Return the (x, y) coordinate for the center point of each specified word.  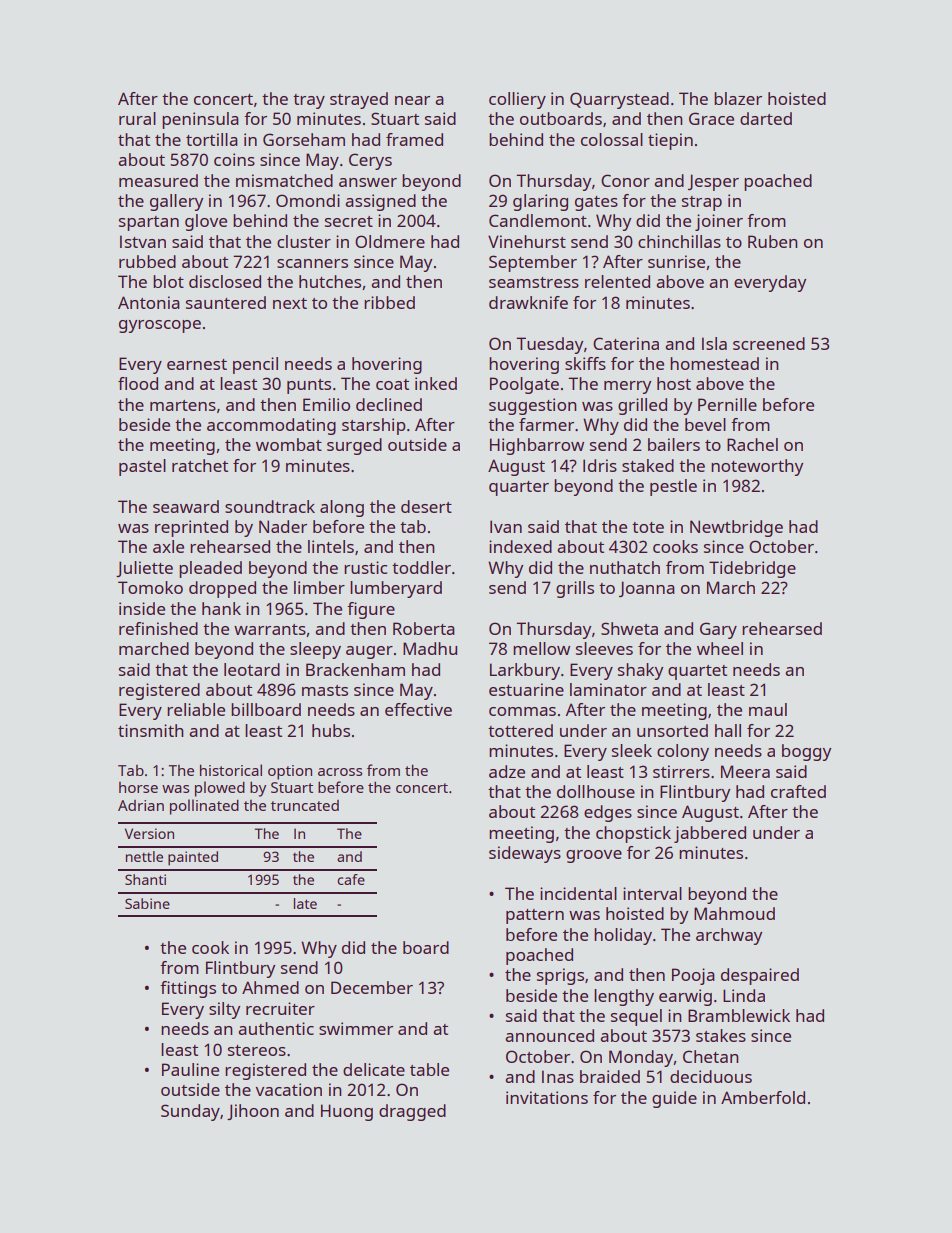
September (533, 263)
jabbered (710, 834)
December (372, 987)
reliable (196, 709)
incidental (578, 893)
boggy (806, 752)
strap (702, 203)
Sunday (190, 1112)
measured (158, 180)
